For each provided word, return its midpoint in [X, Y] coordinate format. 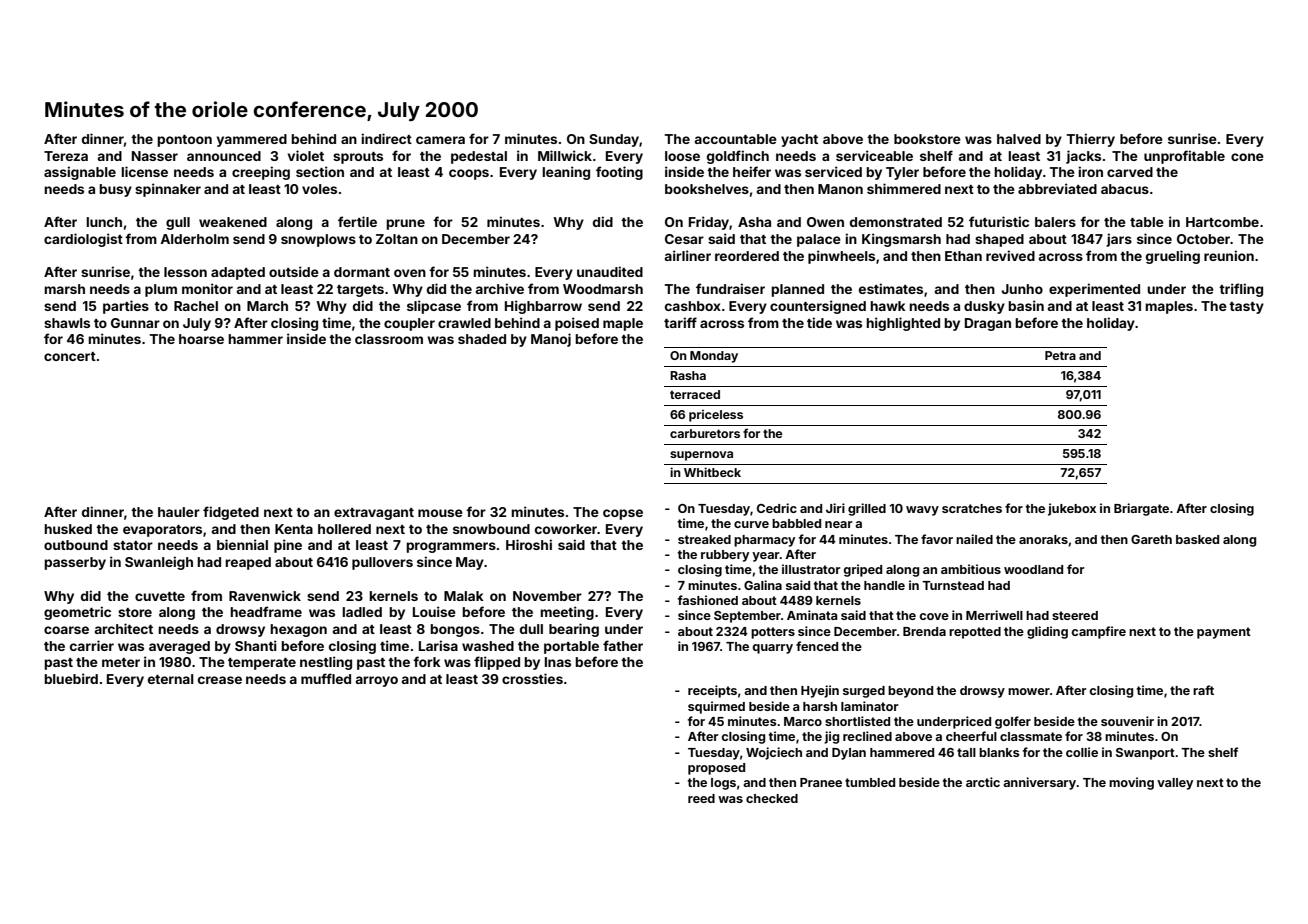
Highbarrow [543, 307]
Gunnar [135, 323]
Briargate [1141, 509]
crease [220, 680]
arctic [983, 782]
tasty [1246, 308]
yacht [799, 140]
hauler [179, 512]
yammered [252, 140]
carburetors [705, 433]
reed [701, 798]
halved [1019, 139]
